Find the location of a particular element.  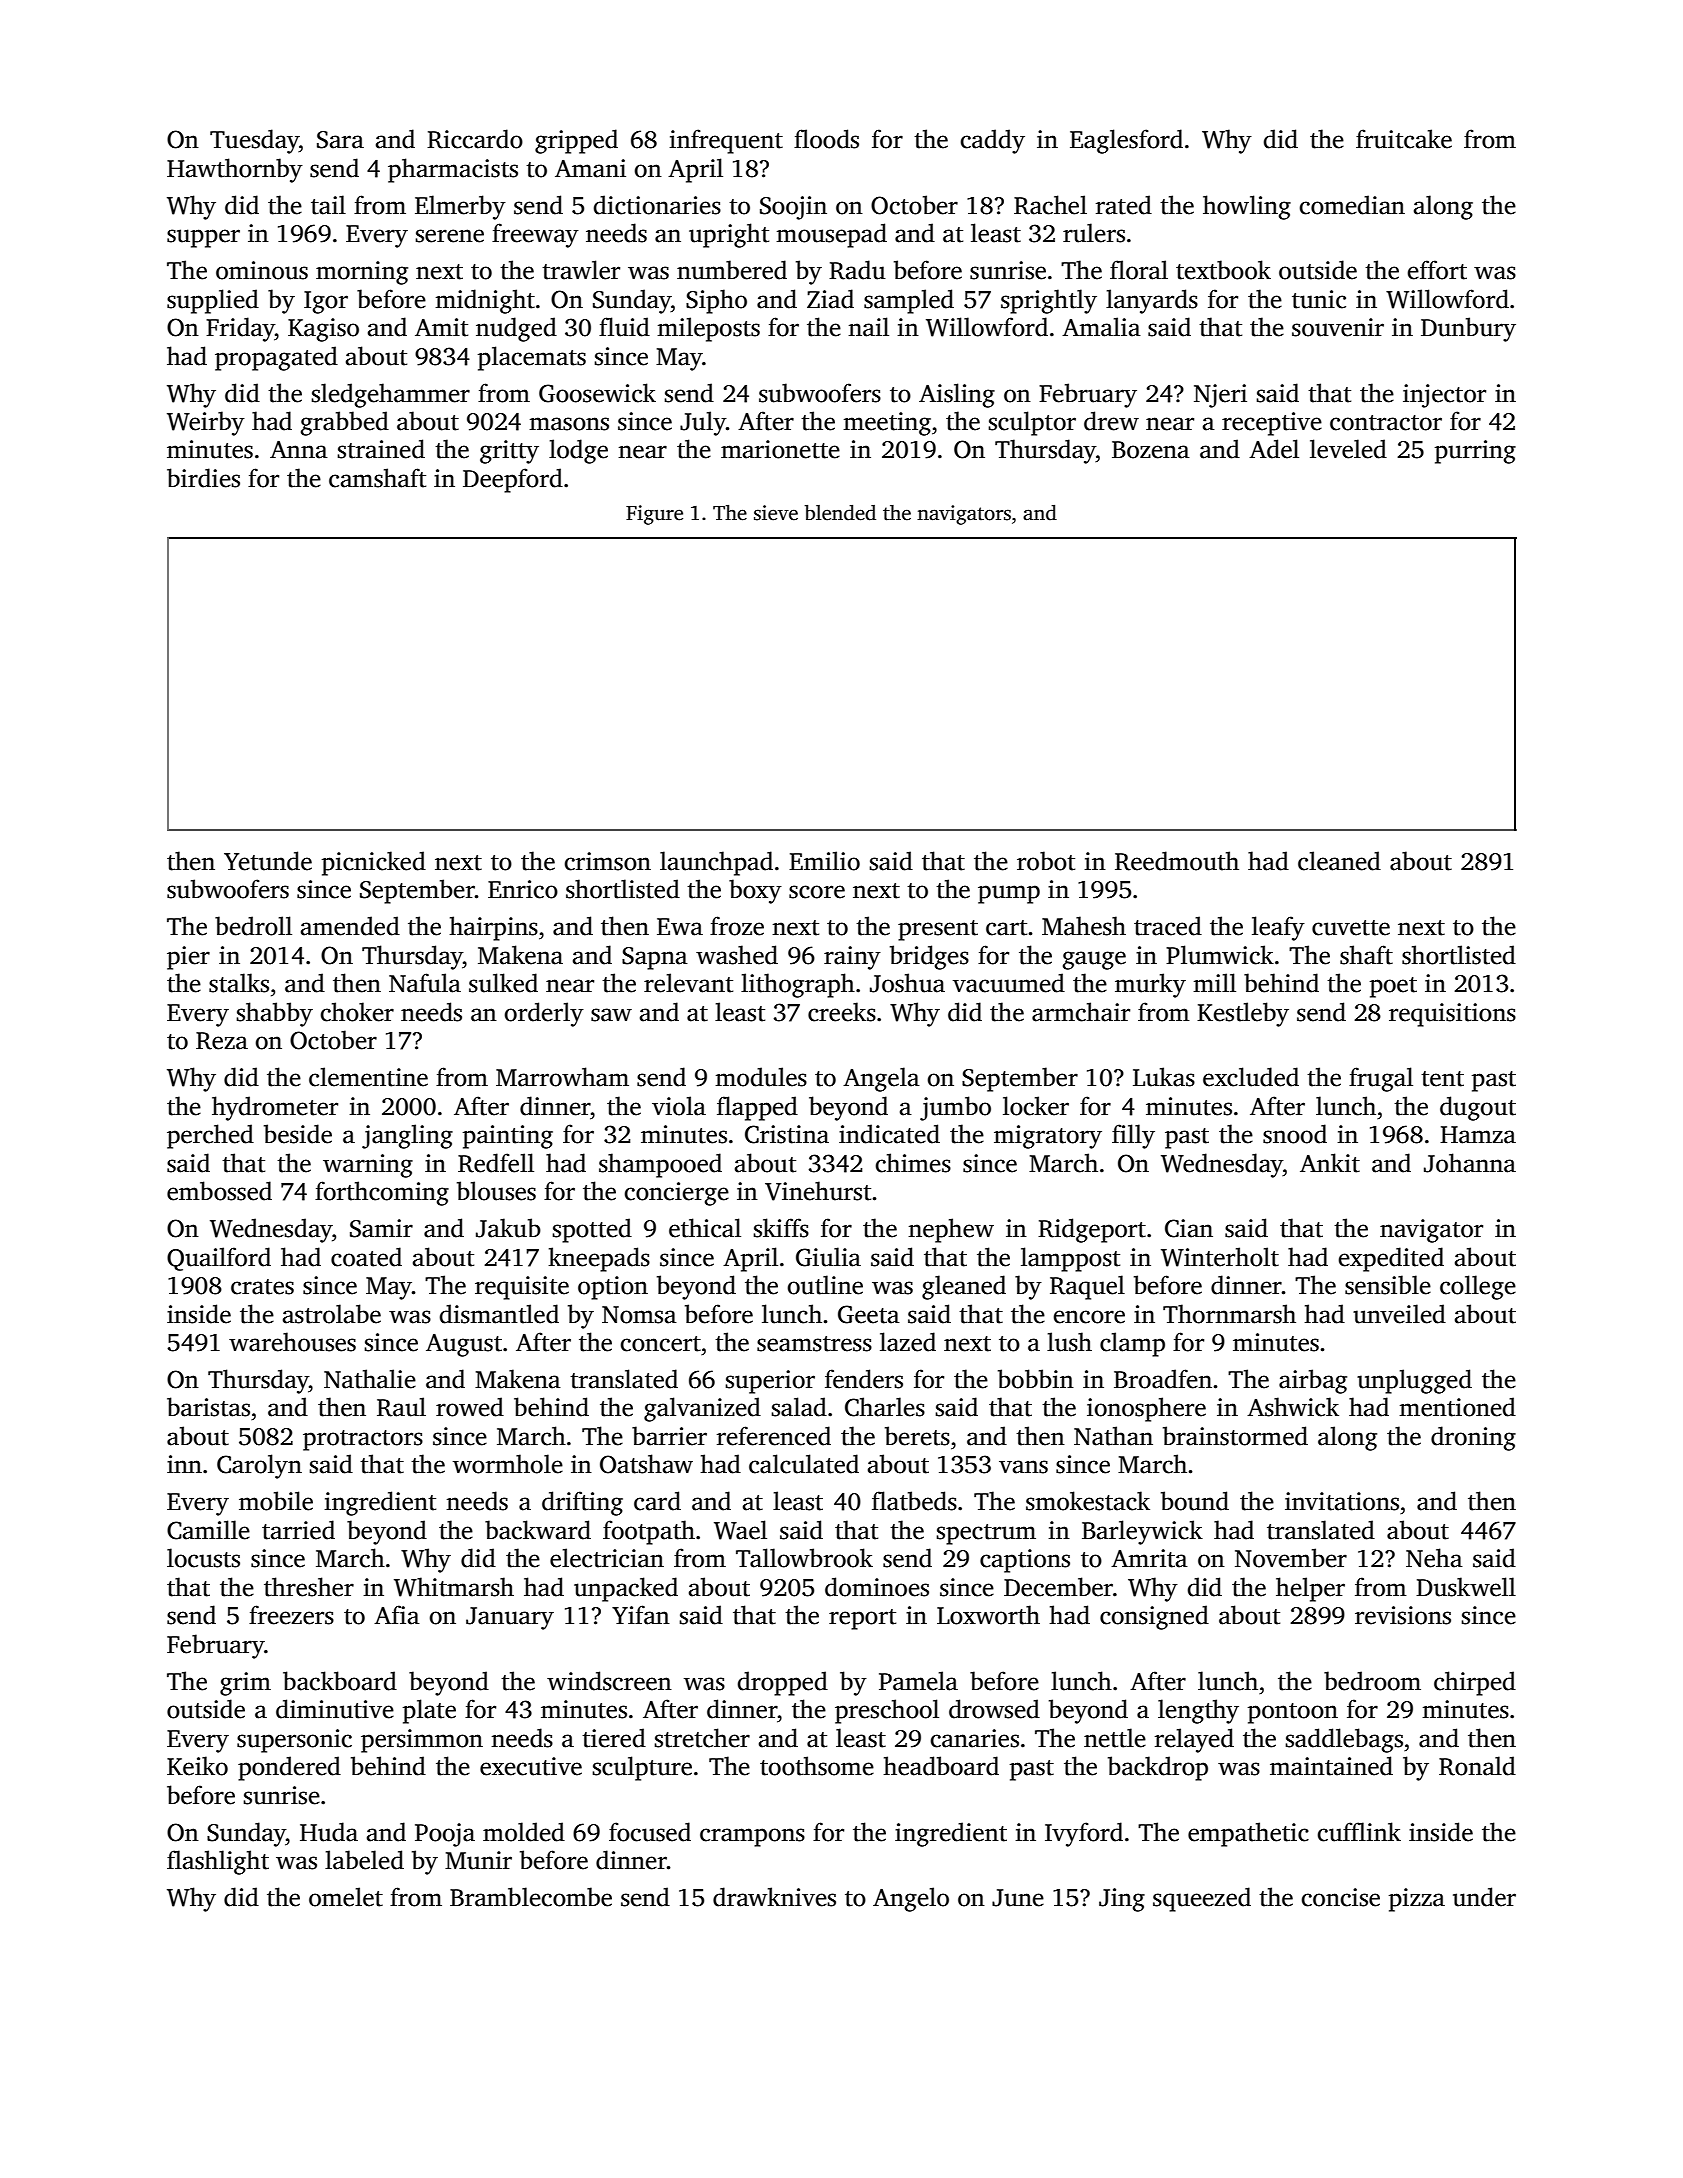

Amit is located at coordinates (441, 327).
